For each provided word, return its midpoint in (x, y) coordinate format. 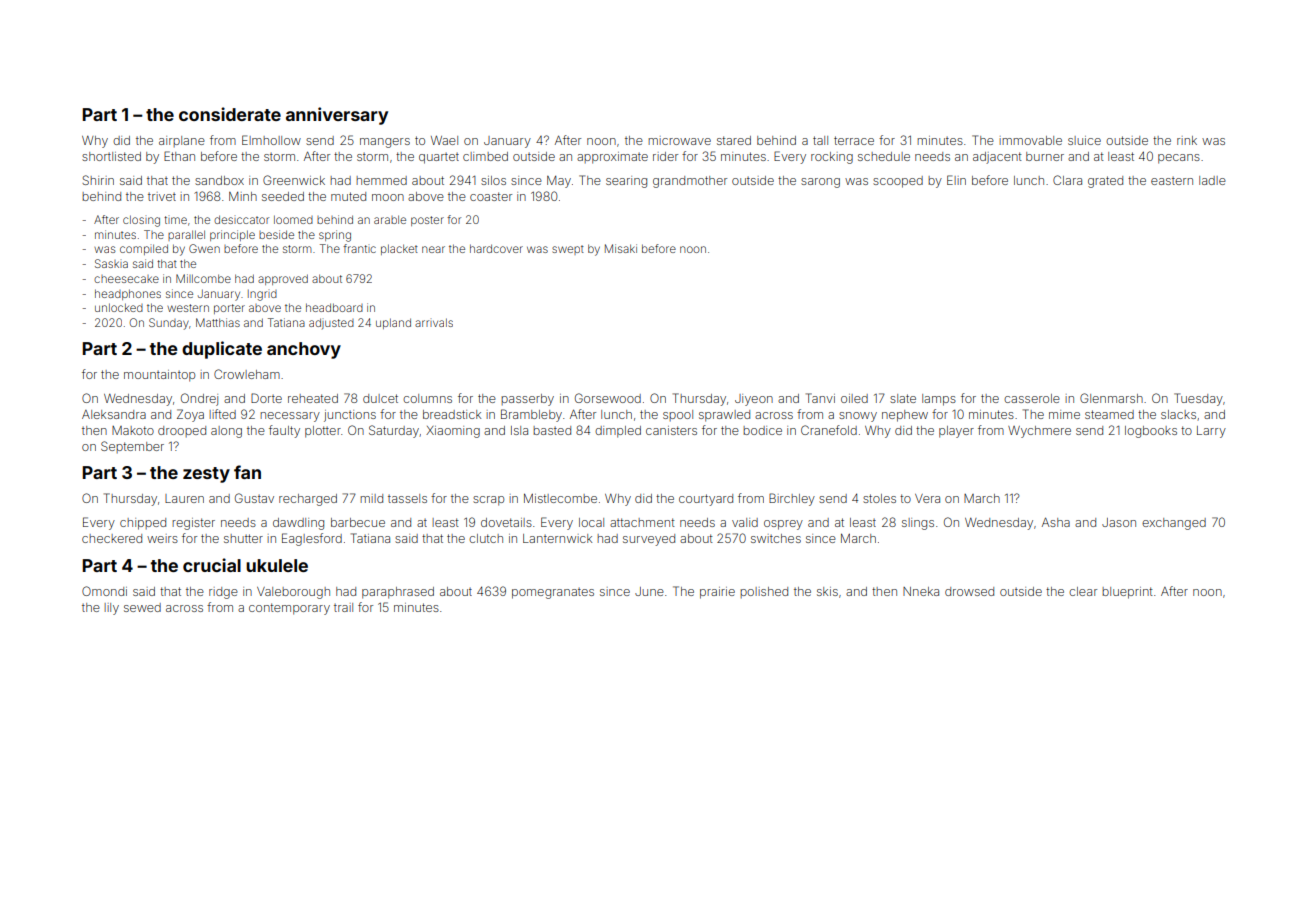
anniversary (337, 116)
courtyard (706, 500)
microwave (679, 140)
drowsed (969, 591)
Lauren (184, 498)
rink (1187, 140)
